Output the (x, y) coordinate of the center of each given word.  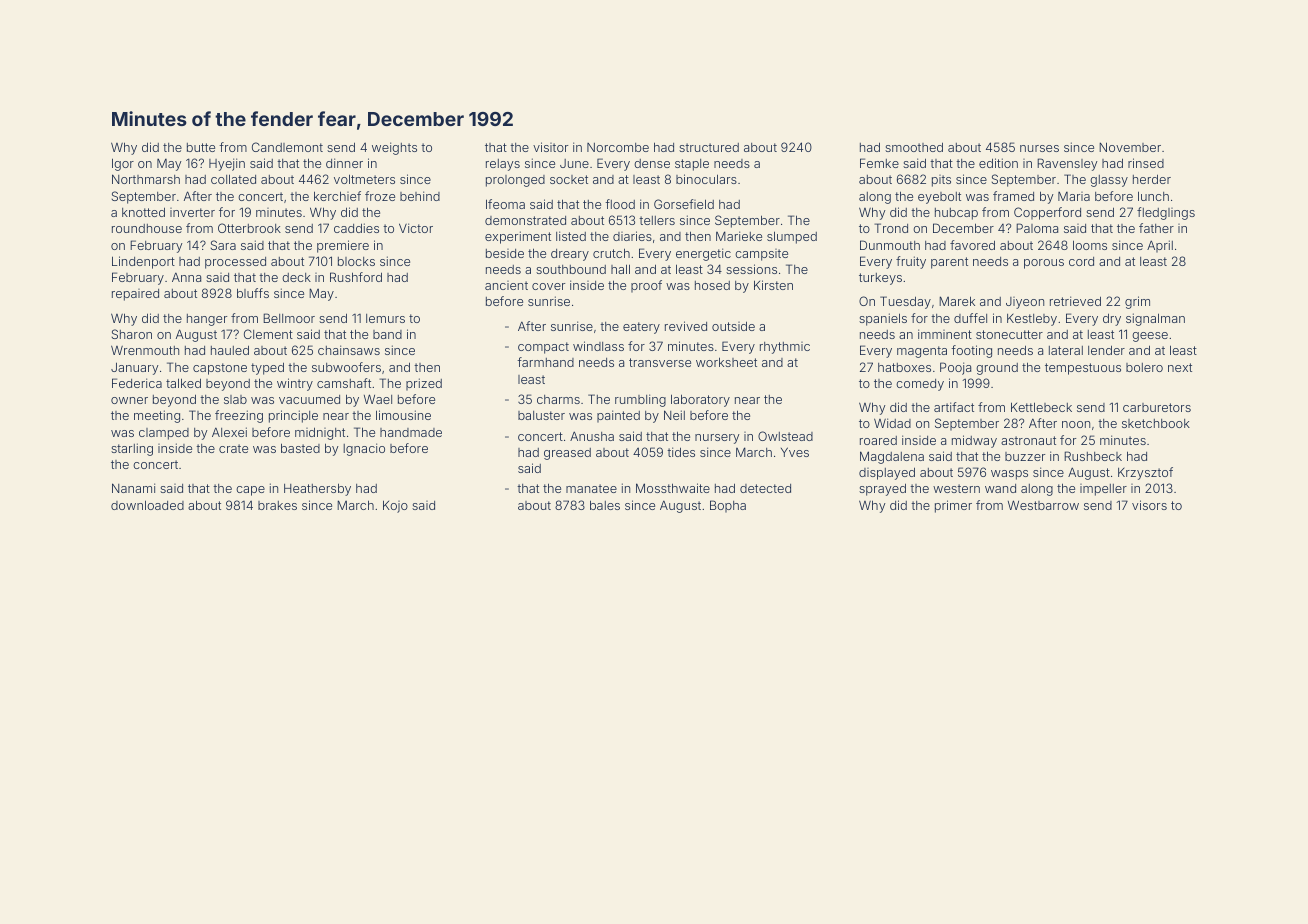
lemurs (385, 318)
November (1130, 147)
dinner (344, 163)
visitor (550, 147)
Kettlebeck (1041, 407)
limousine (403, 415)
